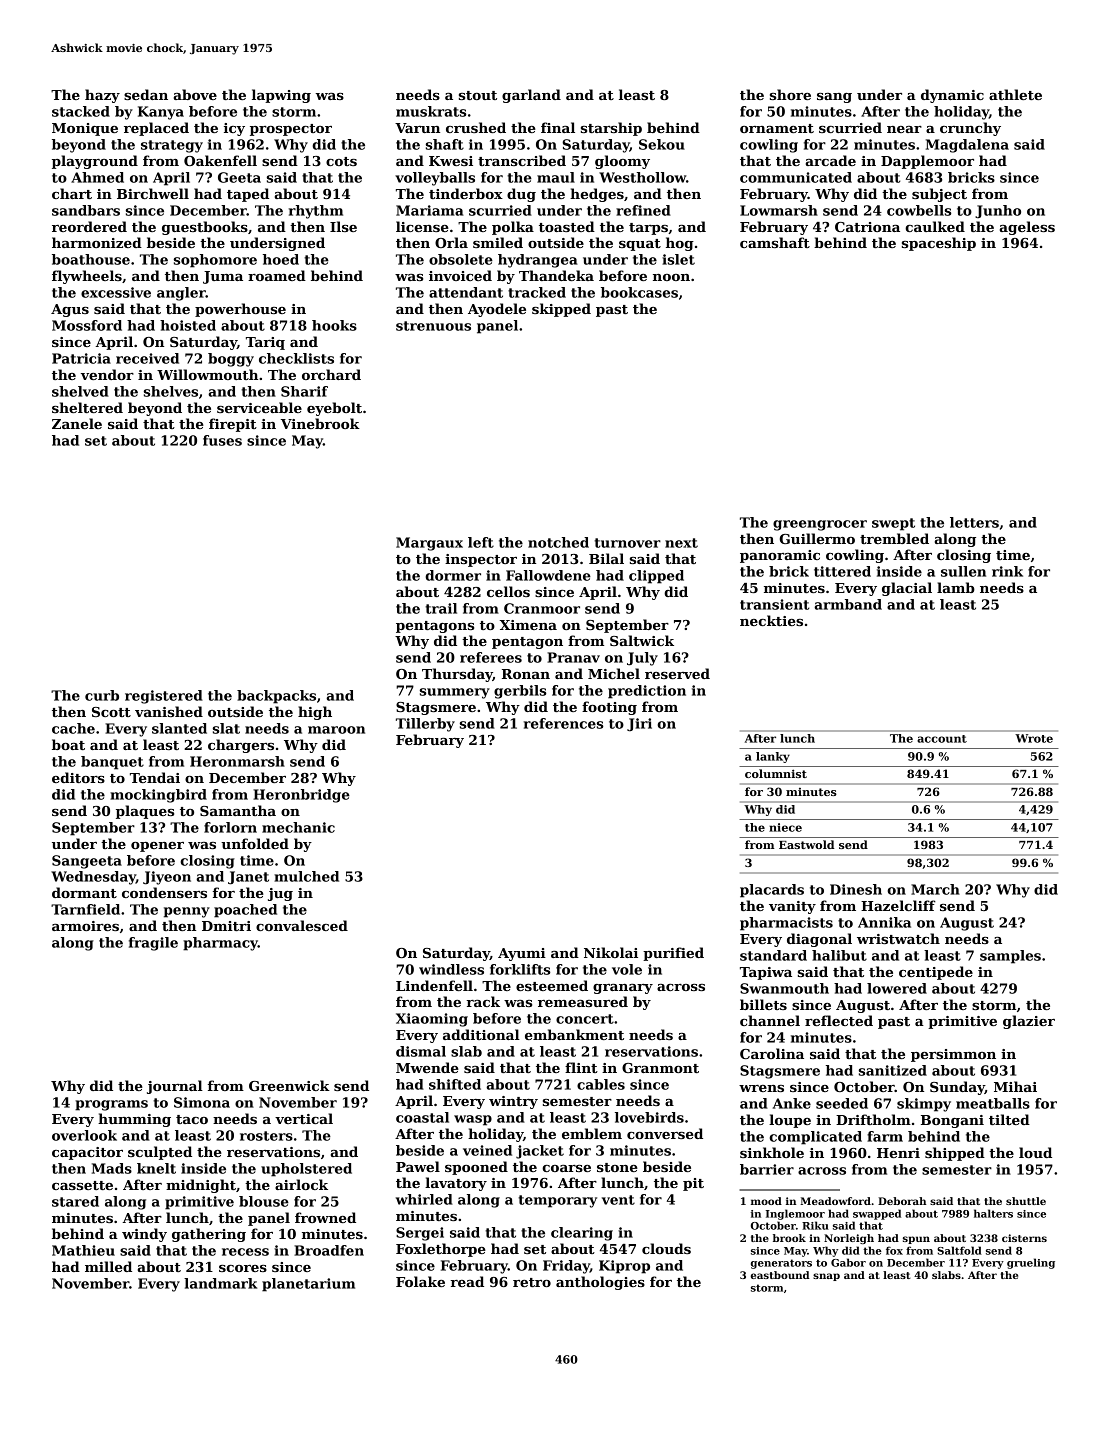  Describe the element at coordinates (433, 326) in the image. I see `strenuous` at that location.
